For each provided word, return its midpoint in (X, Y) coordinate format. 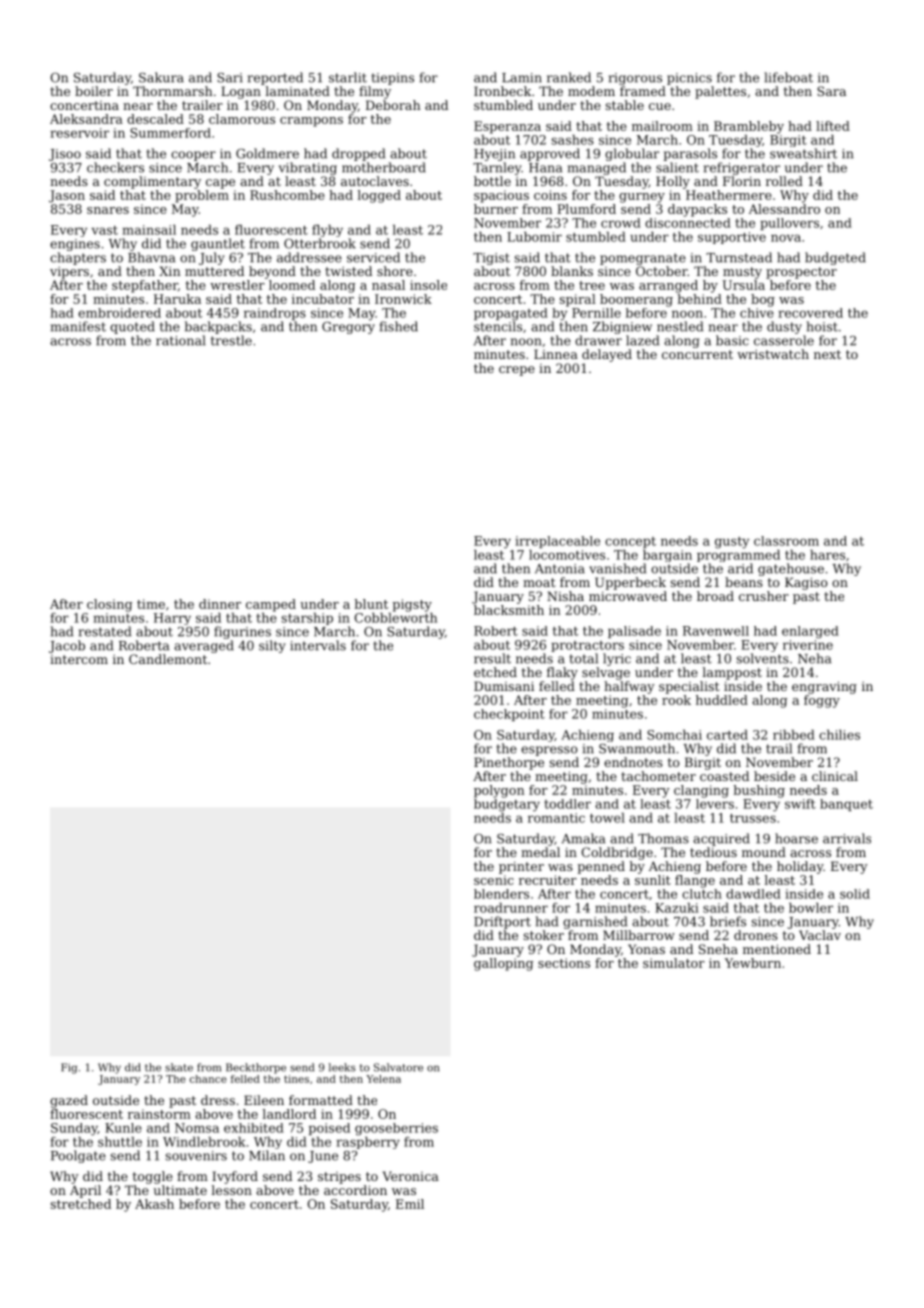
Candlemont (168, 659)
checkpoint (509, 715)
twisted (348, 271)
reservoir (79, 133)
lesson (232, 1190)
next (827, 354)
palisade (634, 632)
